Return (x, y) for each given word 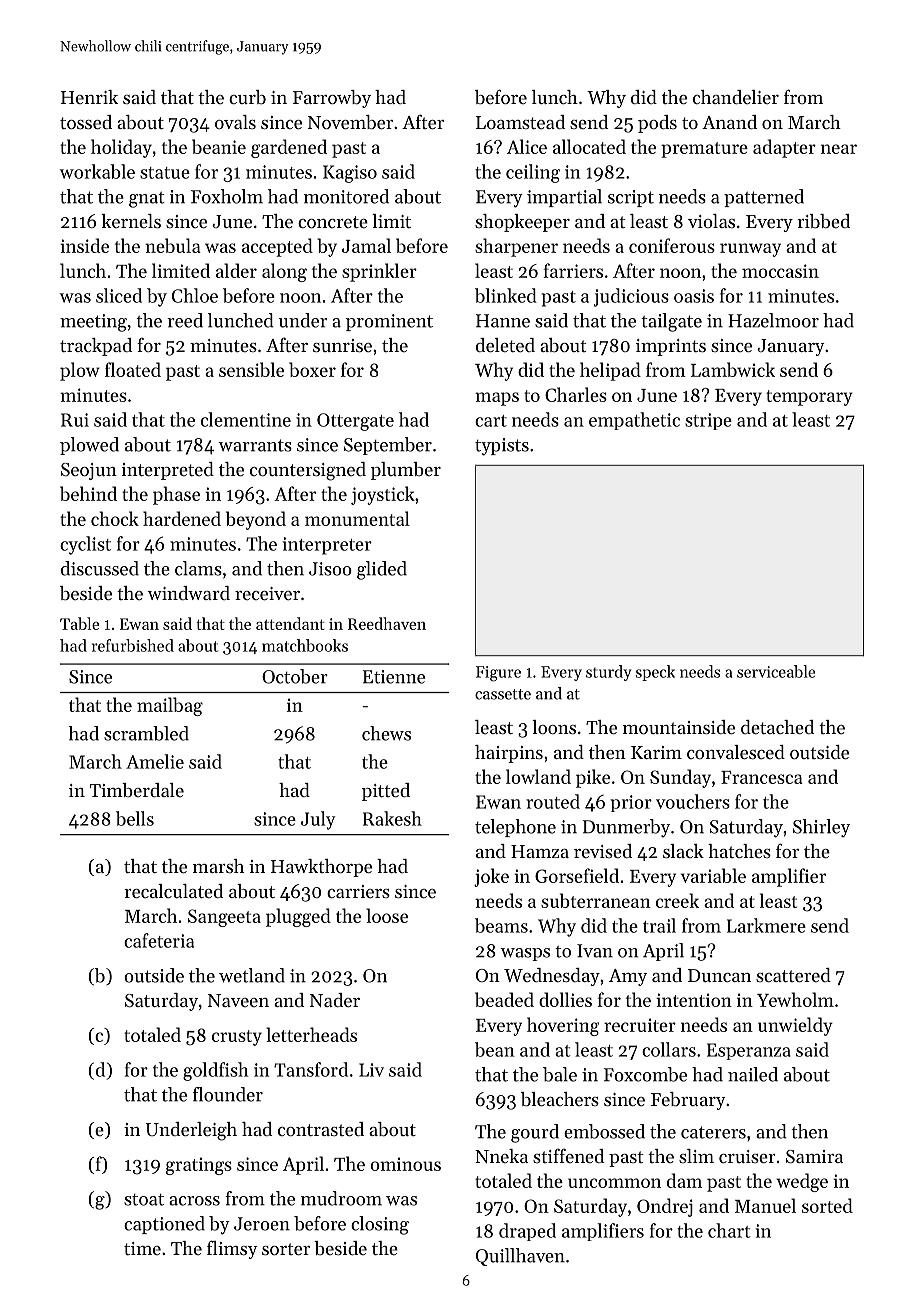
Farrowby (332, 99)
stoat (144, 1200)
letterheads (311, 1034)
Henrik (89, 97)
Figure (498, 674)
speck (655, 673)
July (318, 820)
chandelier (736, 97)
